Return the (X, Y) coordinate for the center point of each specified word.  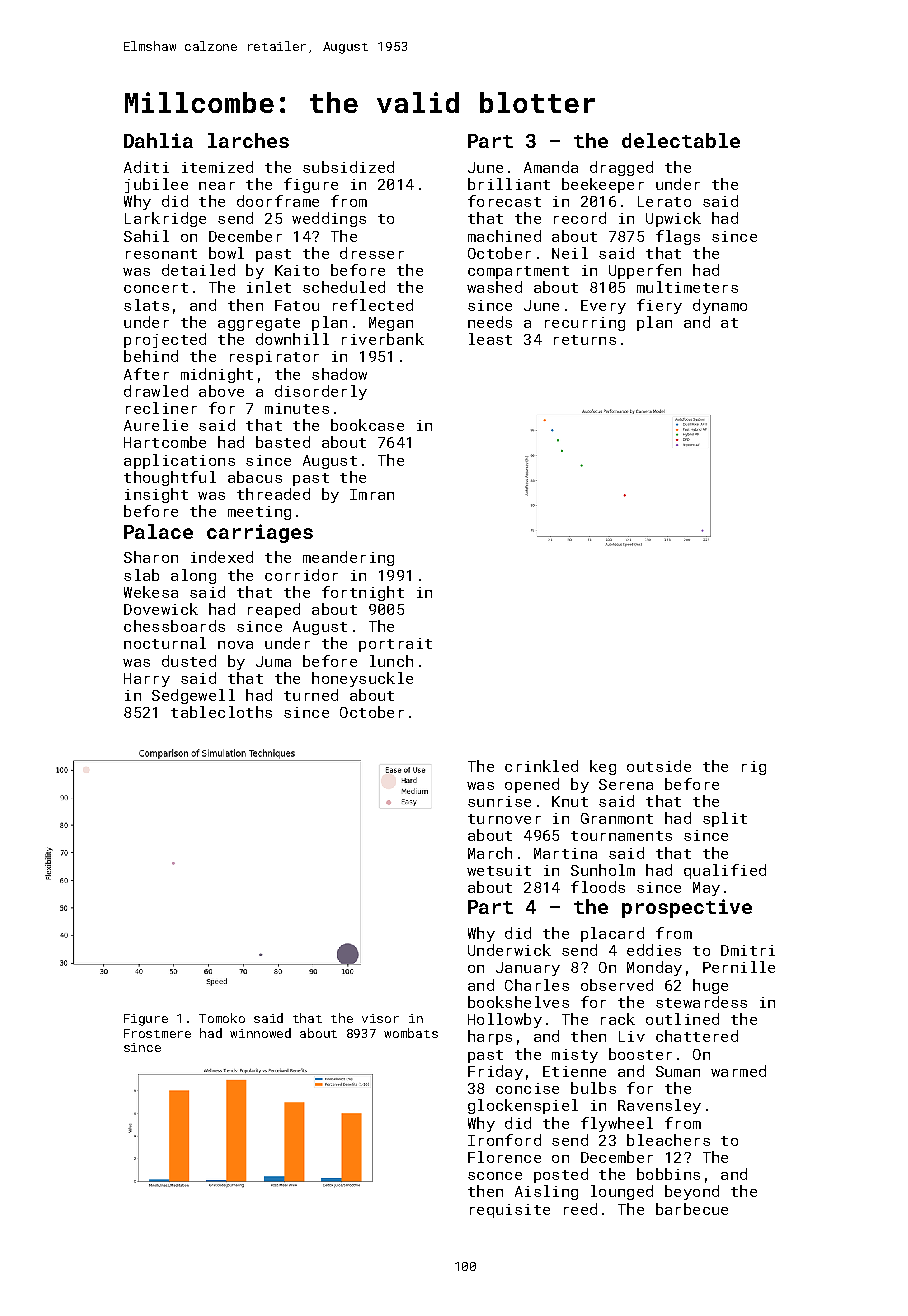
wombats (411, 1033)
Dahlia (158, 140)
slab (141, 575)
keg (603, 767)
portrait (395, 645)
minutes (297, 408)
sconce (495, 1176)
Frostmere (157, 1033)
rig (754, 768)
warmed (738, 1071)
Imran (372, 494)
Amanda (551, 167)
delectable (681, 140)
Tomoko (222, 1018)
